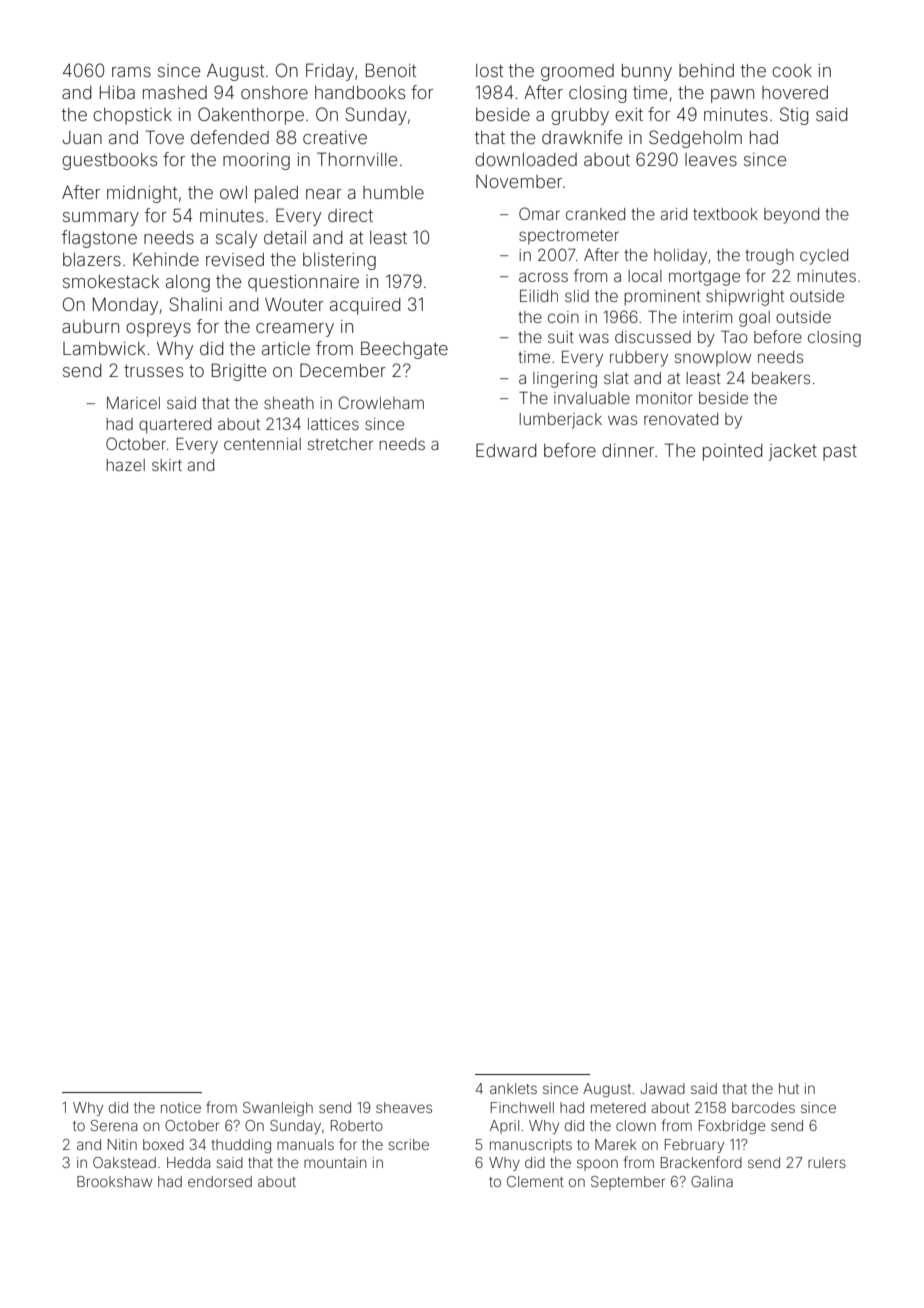 The image size is (924, 1308). I want to click on shipwright, so click(745, 298).
